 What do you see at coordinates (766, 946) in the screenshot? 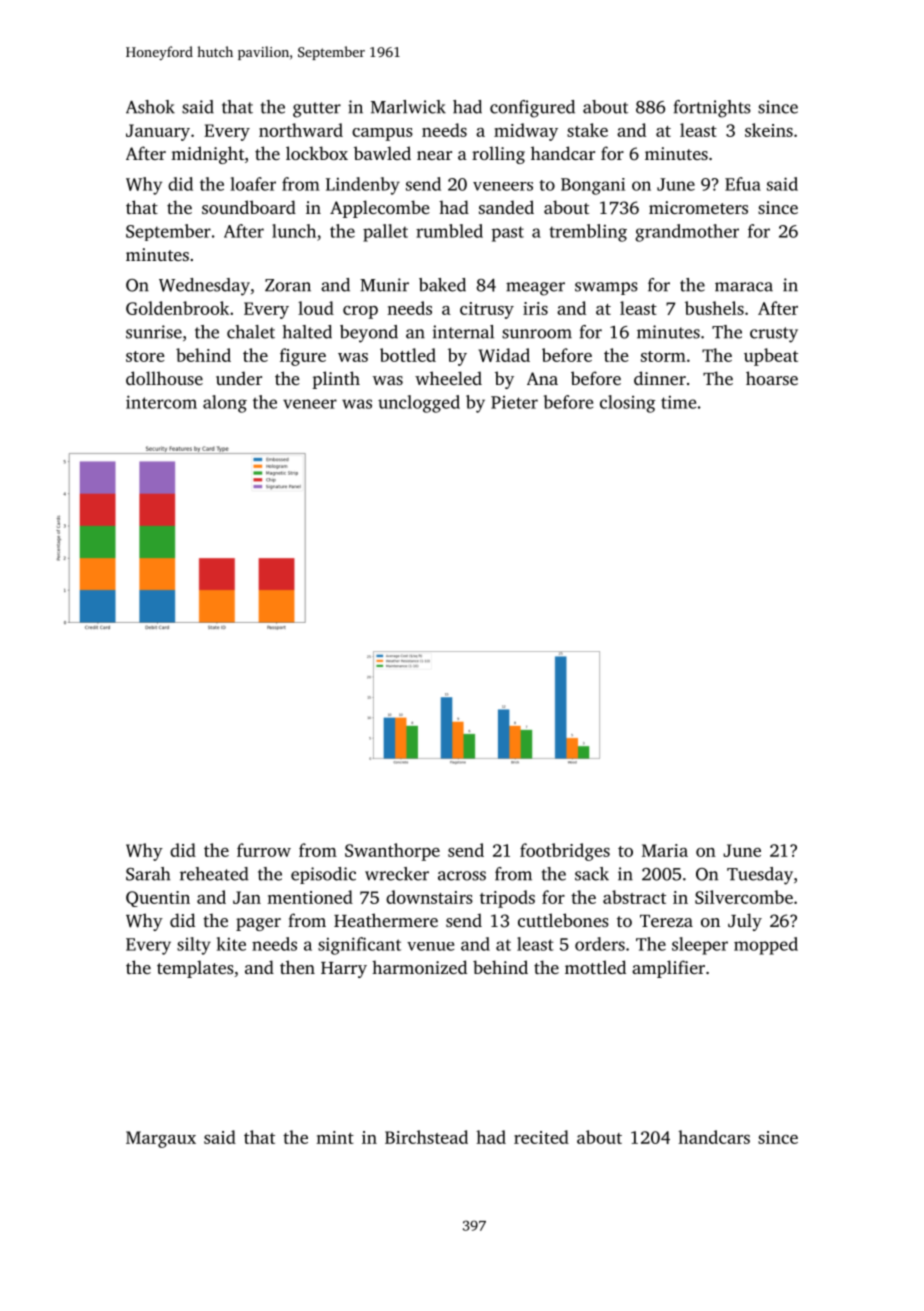
I see `mopped` at bounding box center [766, 946].
